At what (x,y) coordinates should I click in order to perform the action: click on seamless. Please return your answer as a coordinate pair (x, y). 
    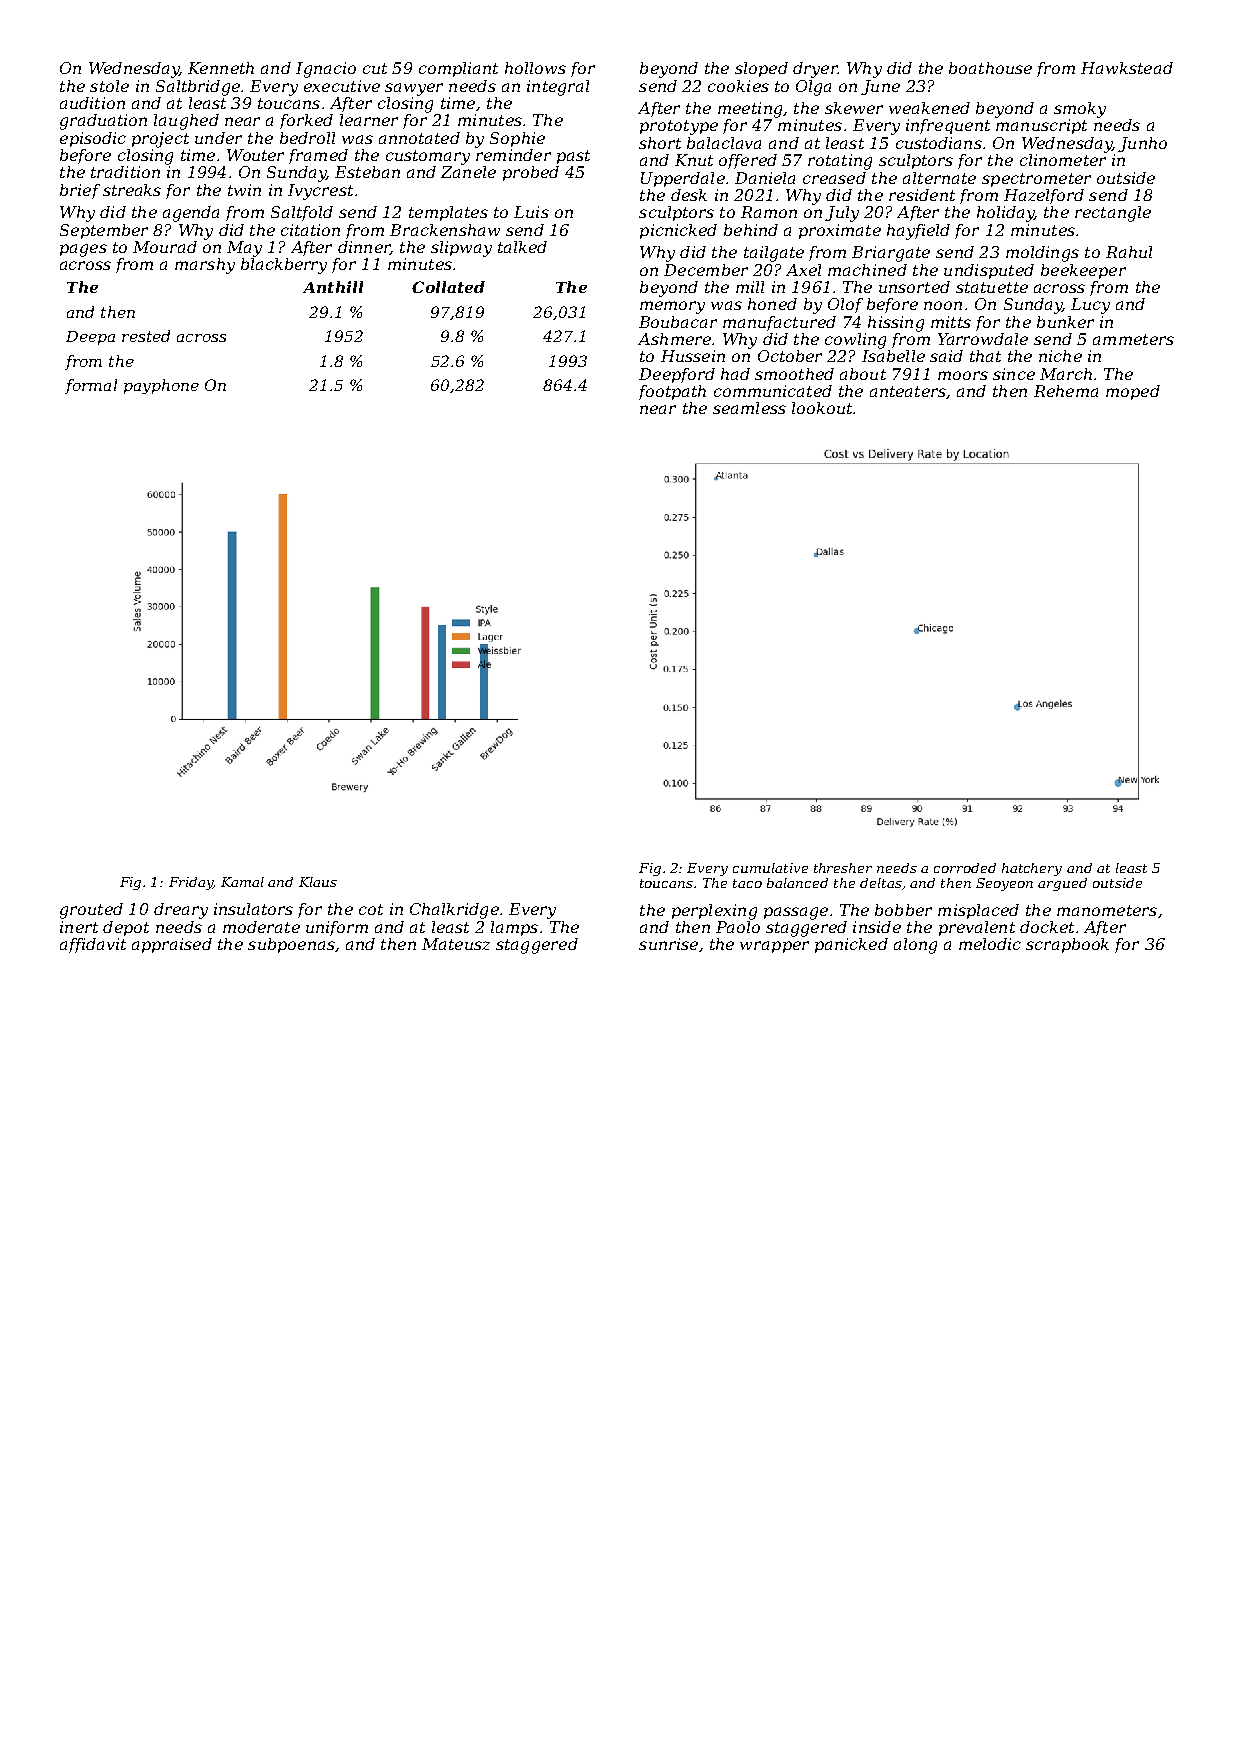
    Looking at the image, I should click on (749, 408).
